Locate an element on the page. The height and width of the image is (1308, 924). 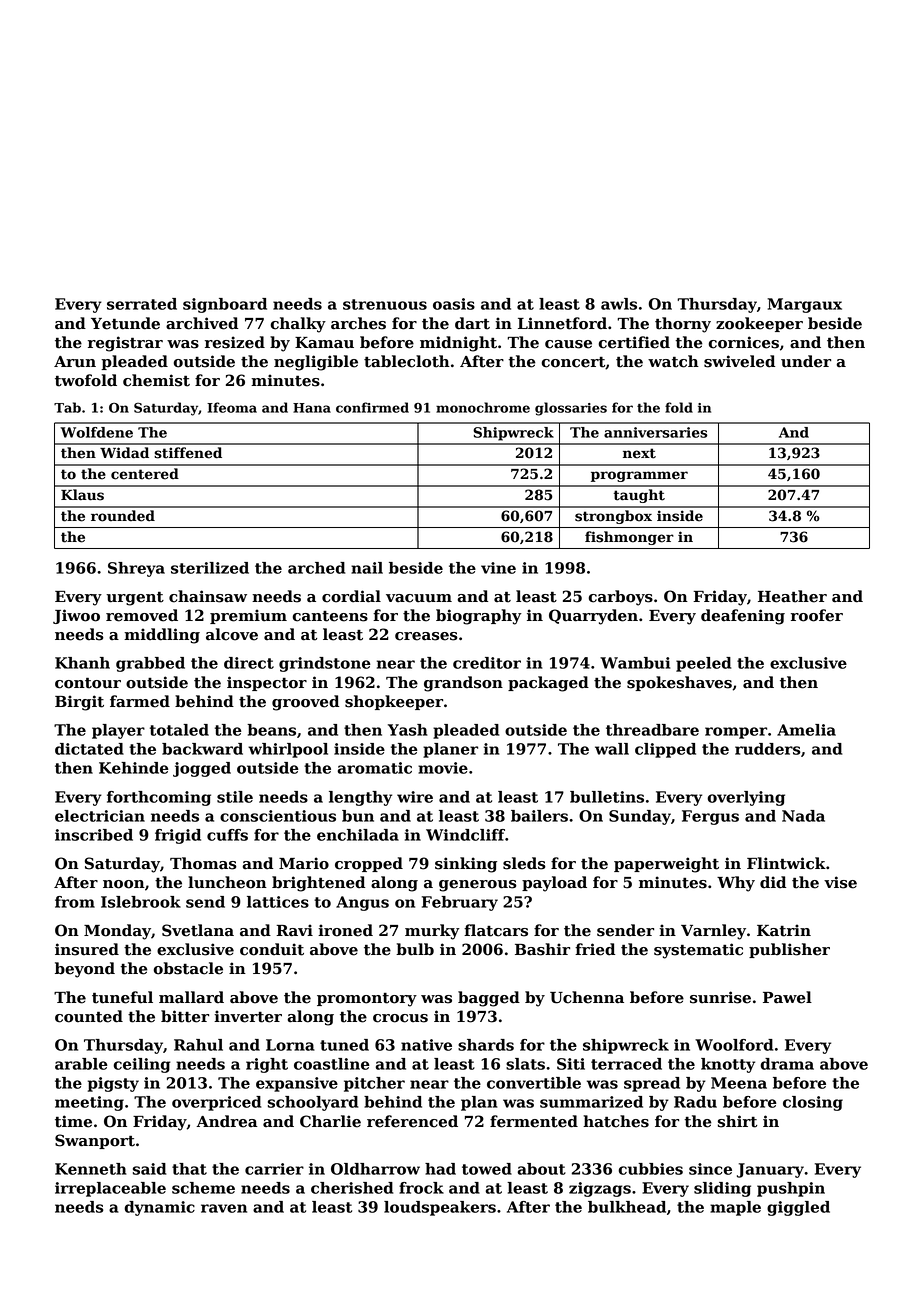
under is located at coordinates (806, 361).
